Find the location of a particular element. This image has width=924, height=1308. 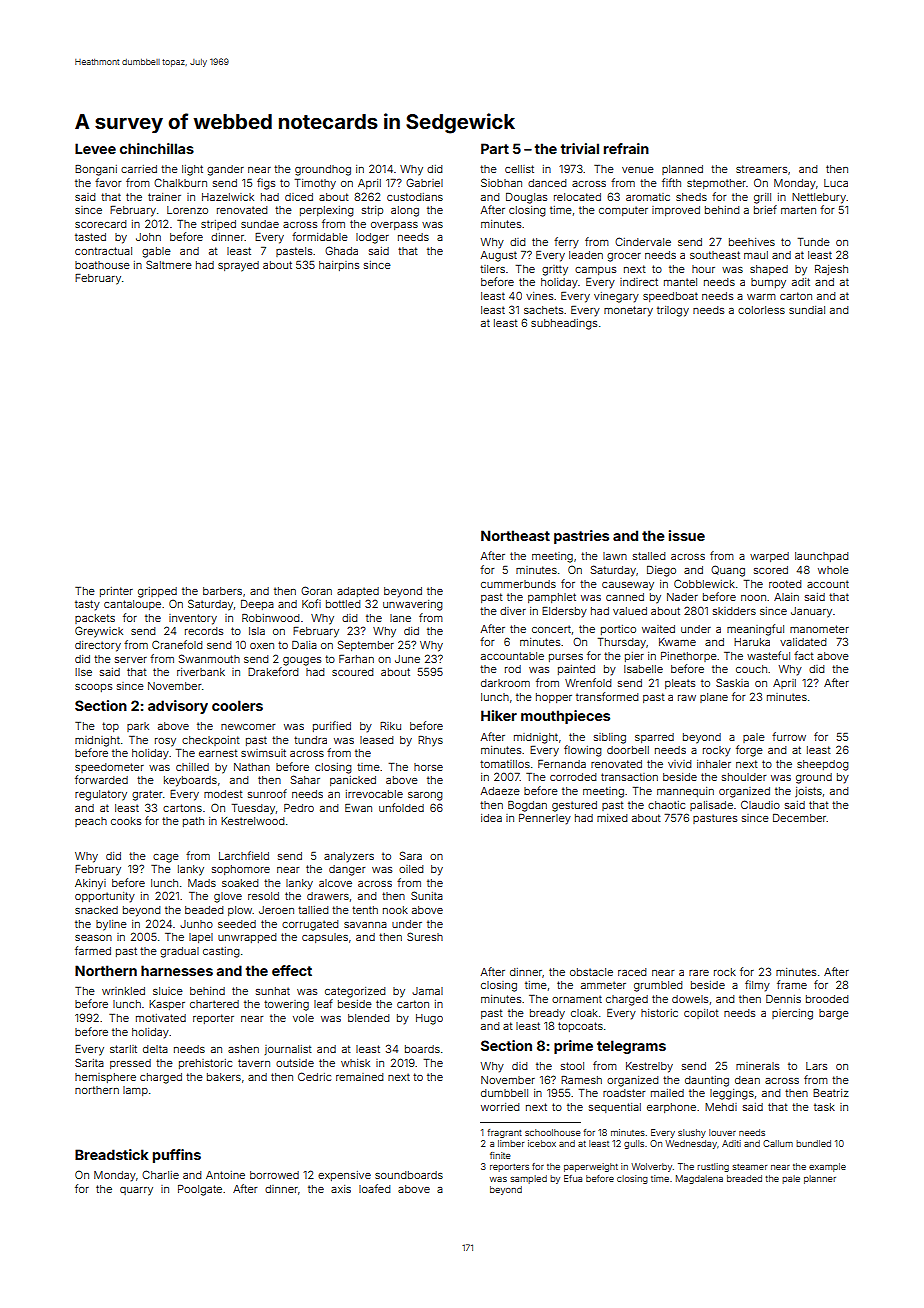

streamers is located at coordinates (761, 169).
